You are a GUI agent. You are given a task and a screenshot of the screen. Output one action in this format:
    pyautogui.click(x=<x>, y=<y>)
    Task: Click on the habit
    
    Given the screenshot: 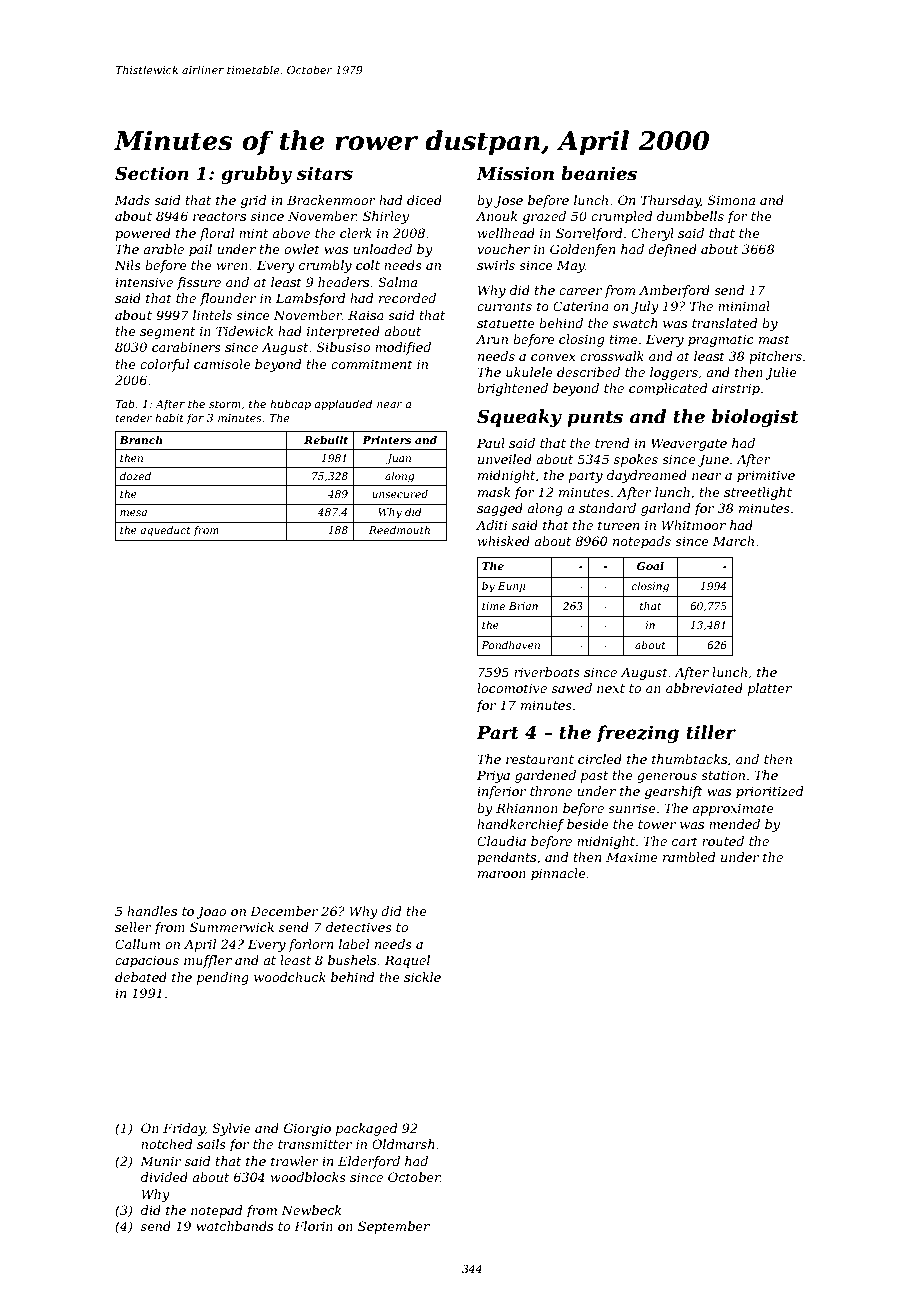 What is the action you would take?
    pyautogui.click(x=169, y=417)
